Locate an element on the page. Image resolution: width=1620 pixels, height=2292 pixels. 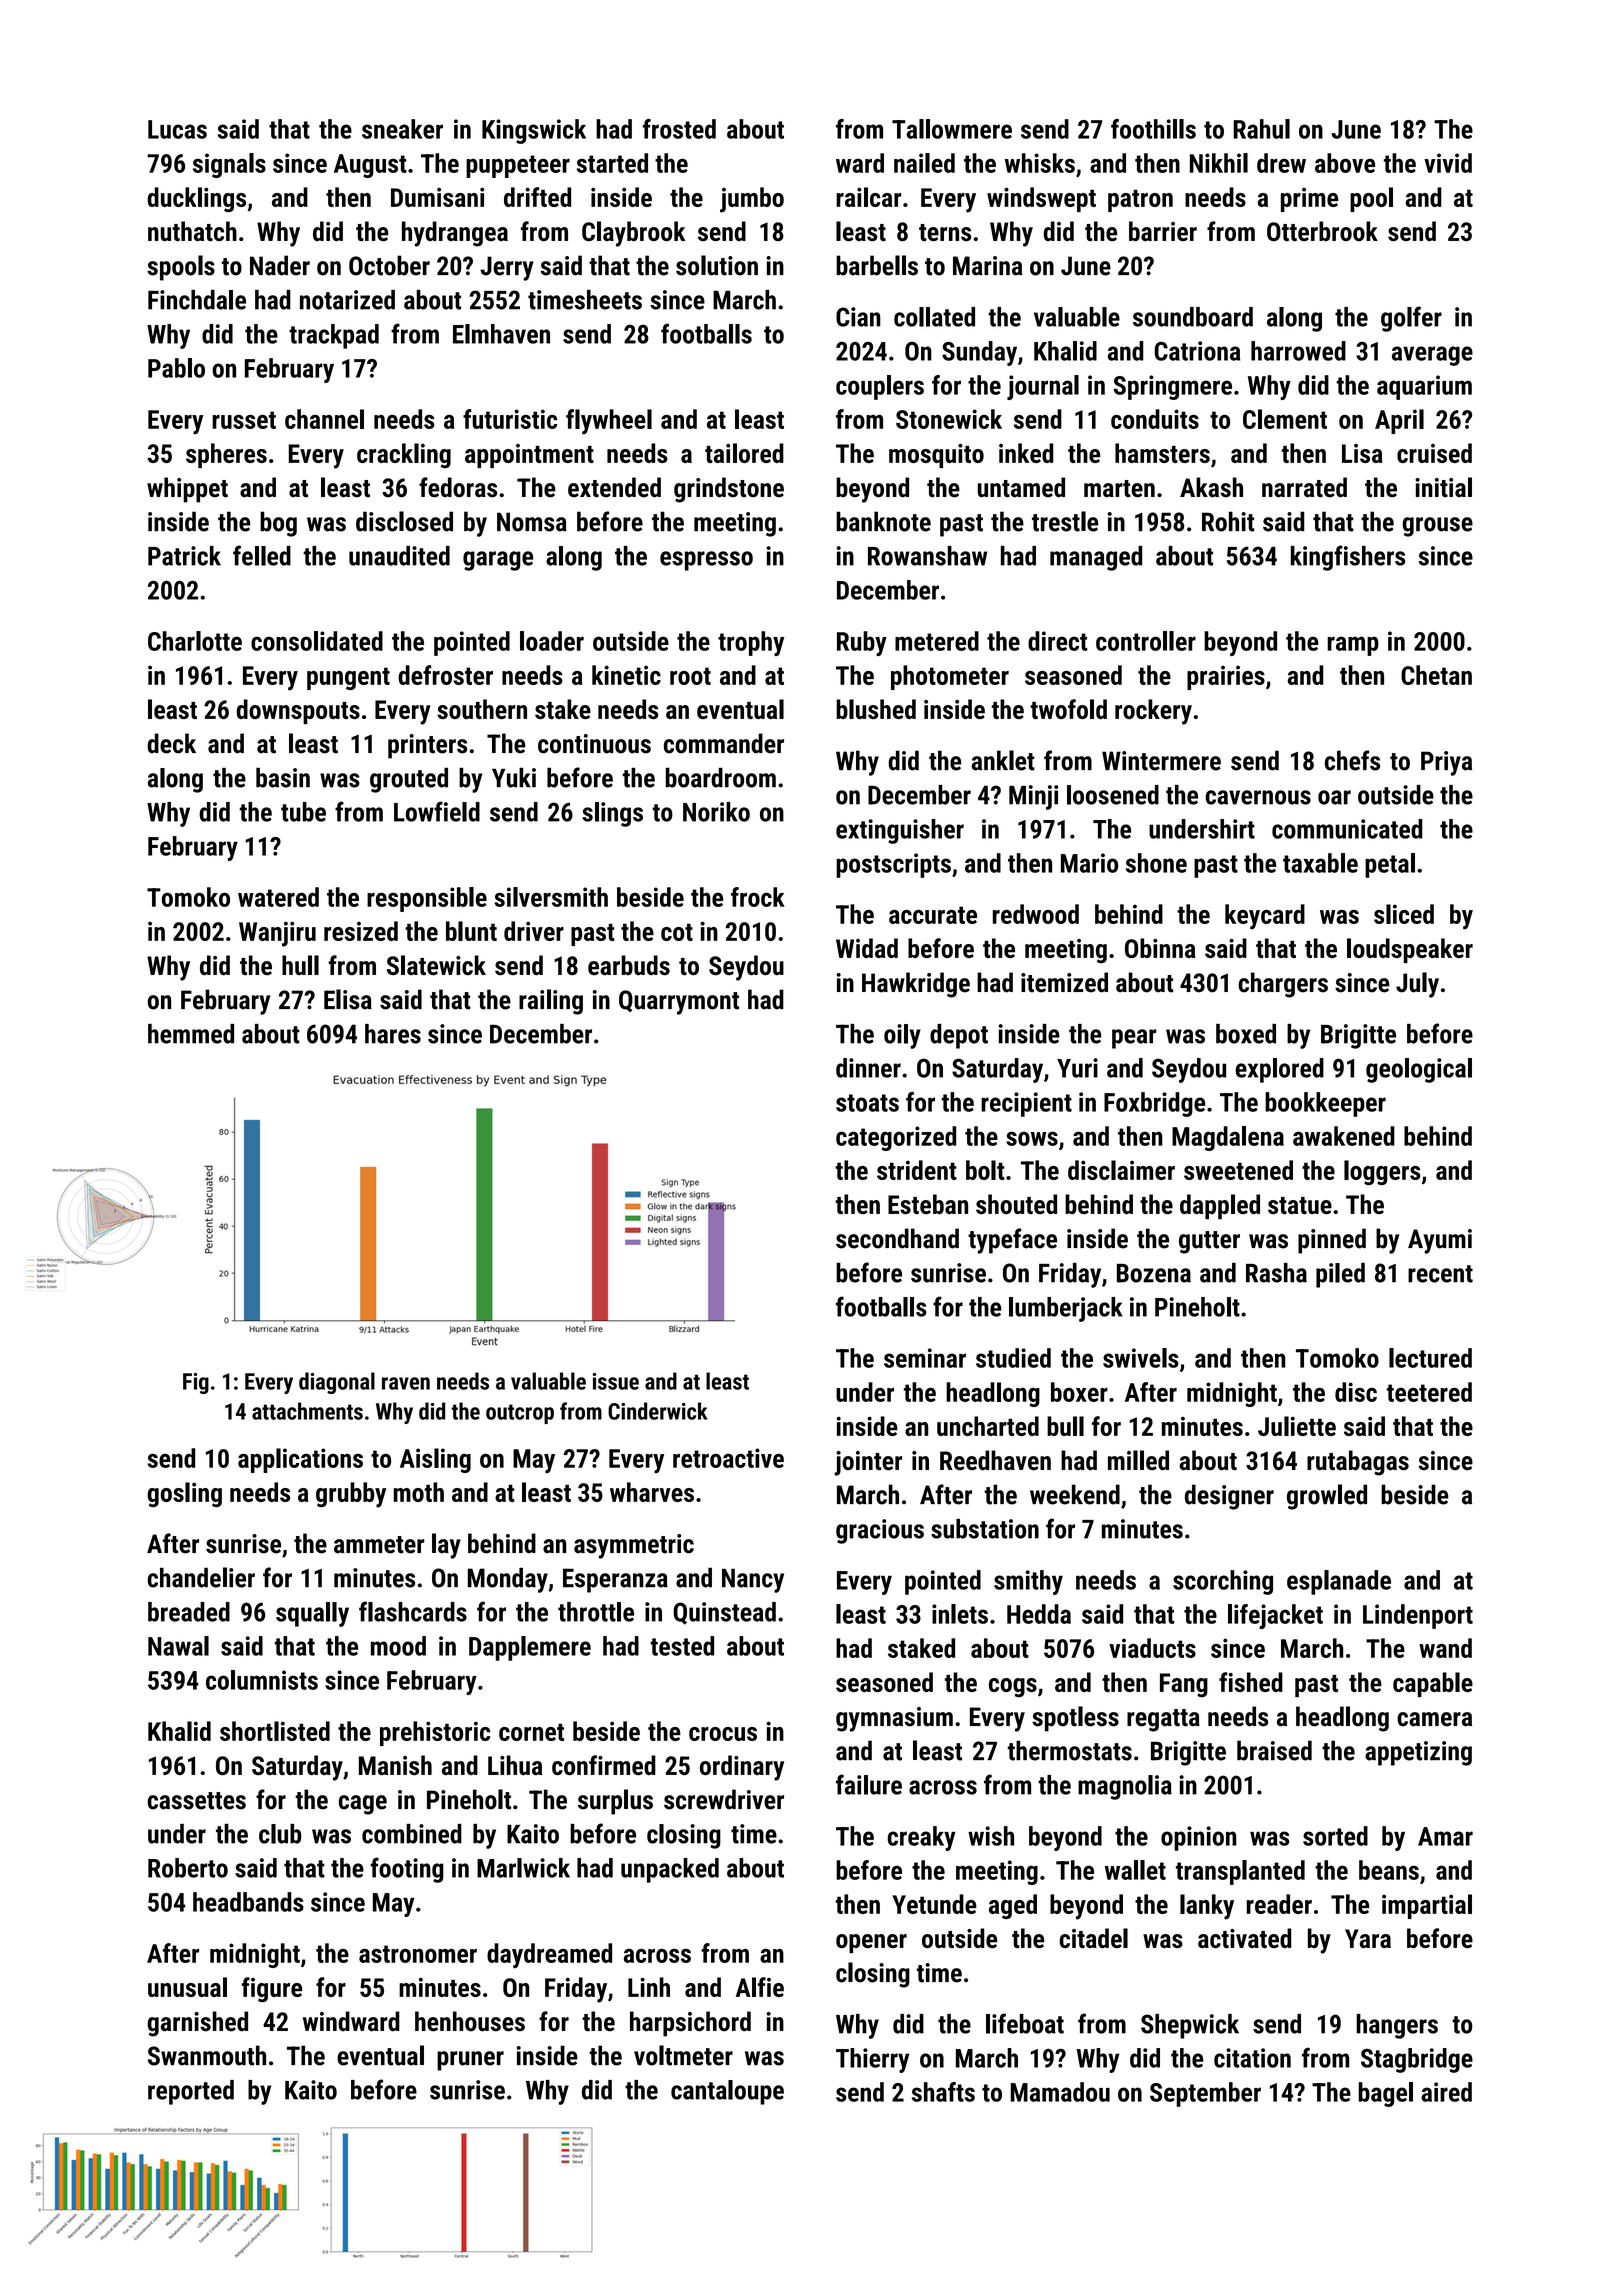
narrated is located at coordinates (1304, 487).
